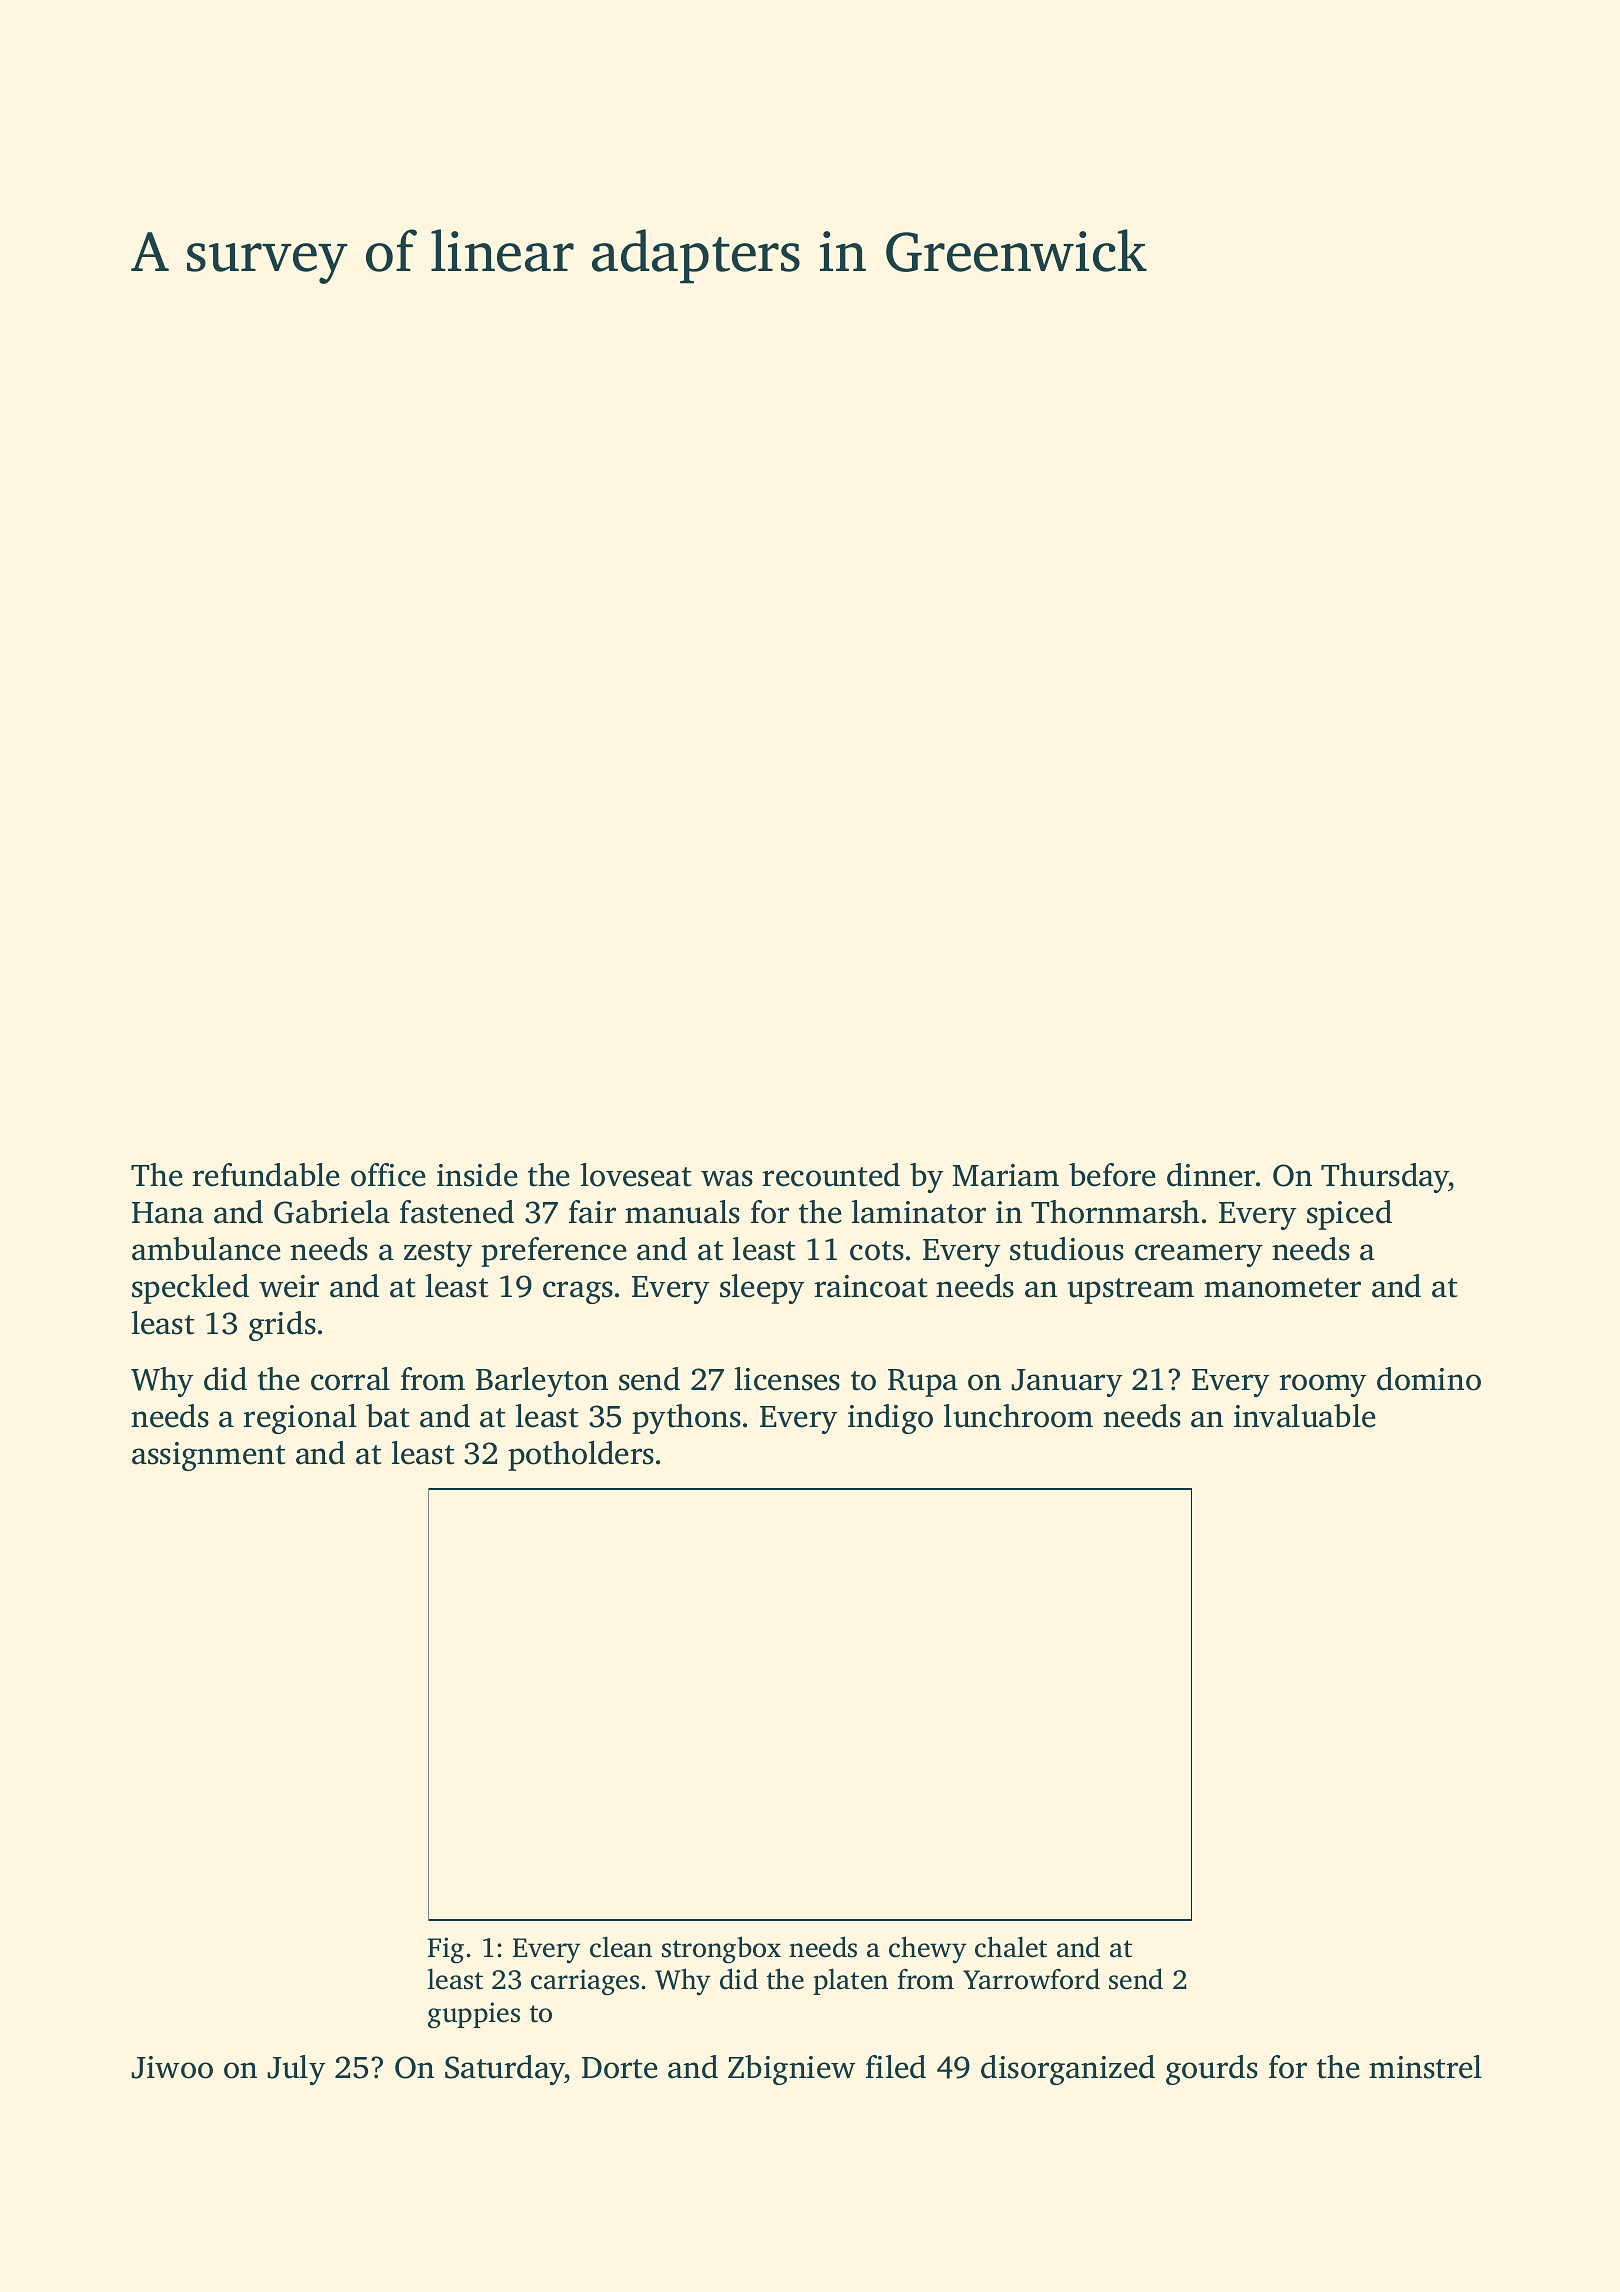 The image size is (1620, 2292). What do you see at coordinates (1305, 1416) in the image?
I see `invaluable` at bounding box center [1305, 1416].
